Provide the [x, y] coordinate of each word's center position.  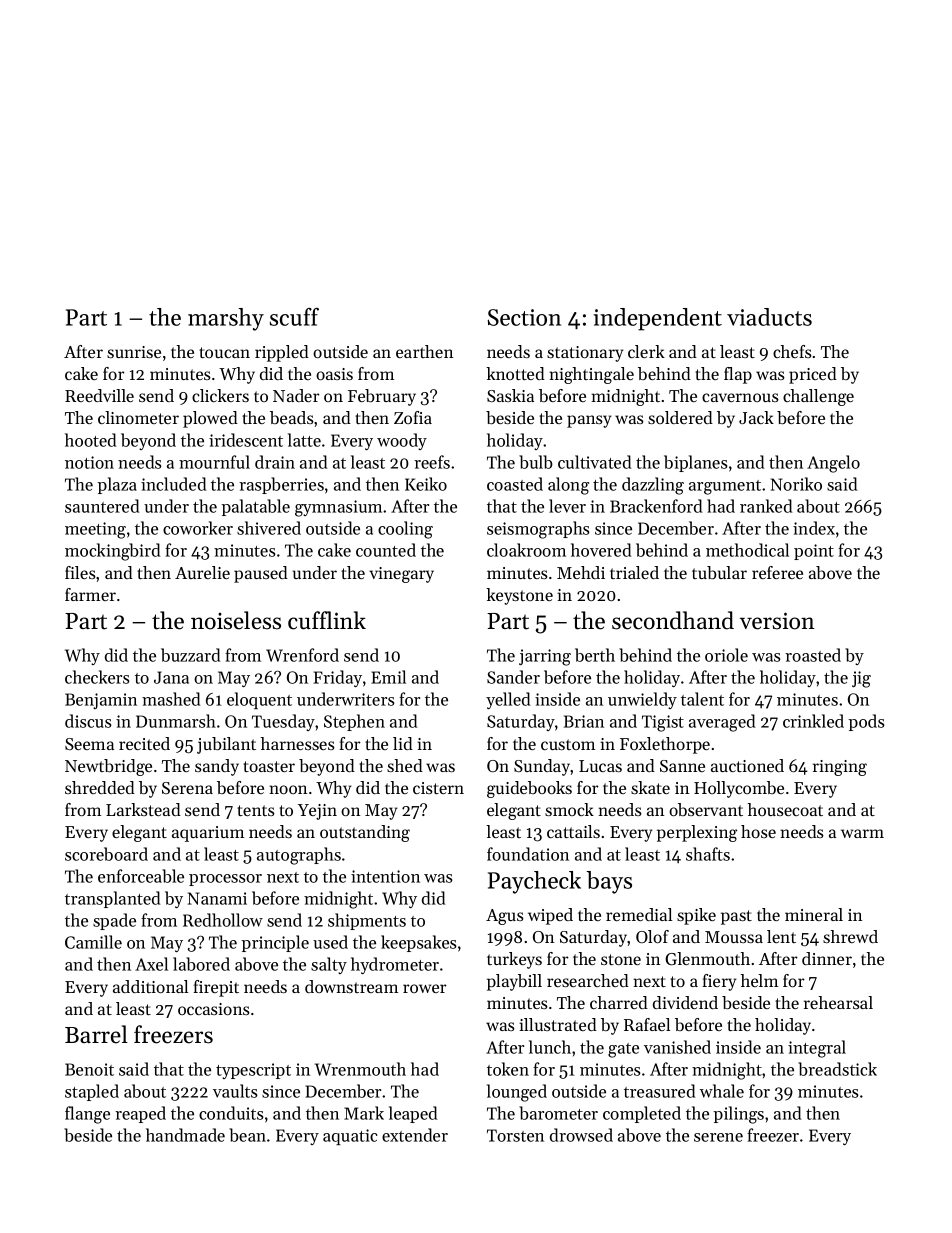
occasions [214, 1009]
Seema [89, 744]
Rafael [647, 1024]
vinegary [401, 575]
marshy [226, 319]
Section [524, 317]
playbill [514, 982]
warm [862, 833]
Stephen [354, 722]
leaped [413, 1114]
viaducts [769, 317]
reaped [140, 1114]
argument [725, 487]
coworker [198, 528]
